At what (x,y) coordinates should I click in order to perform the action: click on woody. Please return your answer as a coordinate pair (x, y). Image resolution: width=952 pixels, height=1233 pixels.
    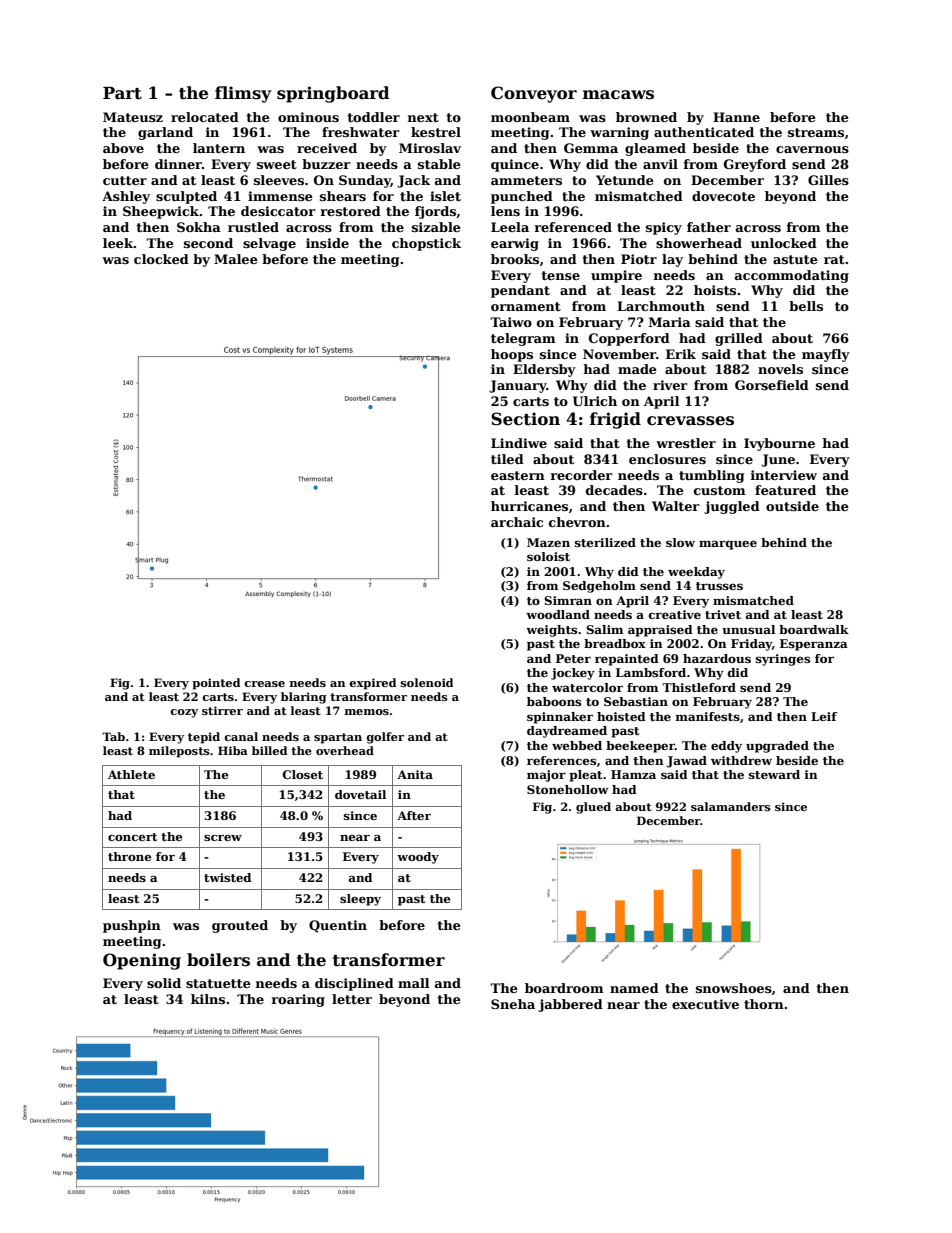
    Looking at the image, I should click on (418, 858).
